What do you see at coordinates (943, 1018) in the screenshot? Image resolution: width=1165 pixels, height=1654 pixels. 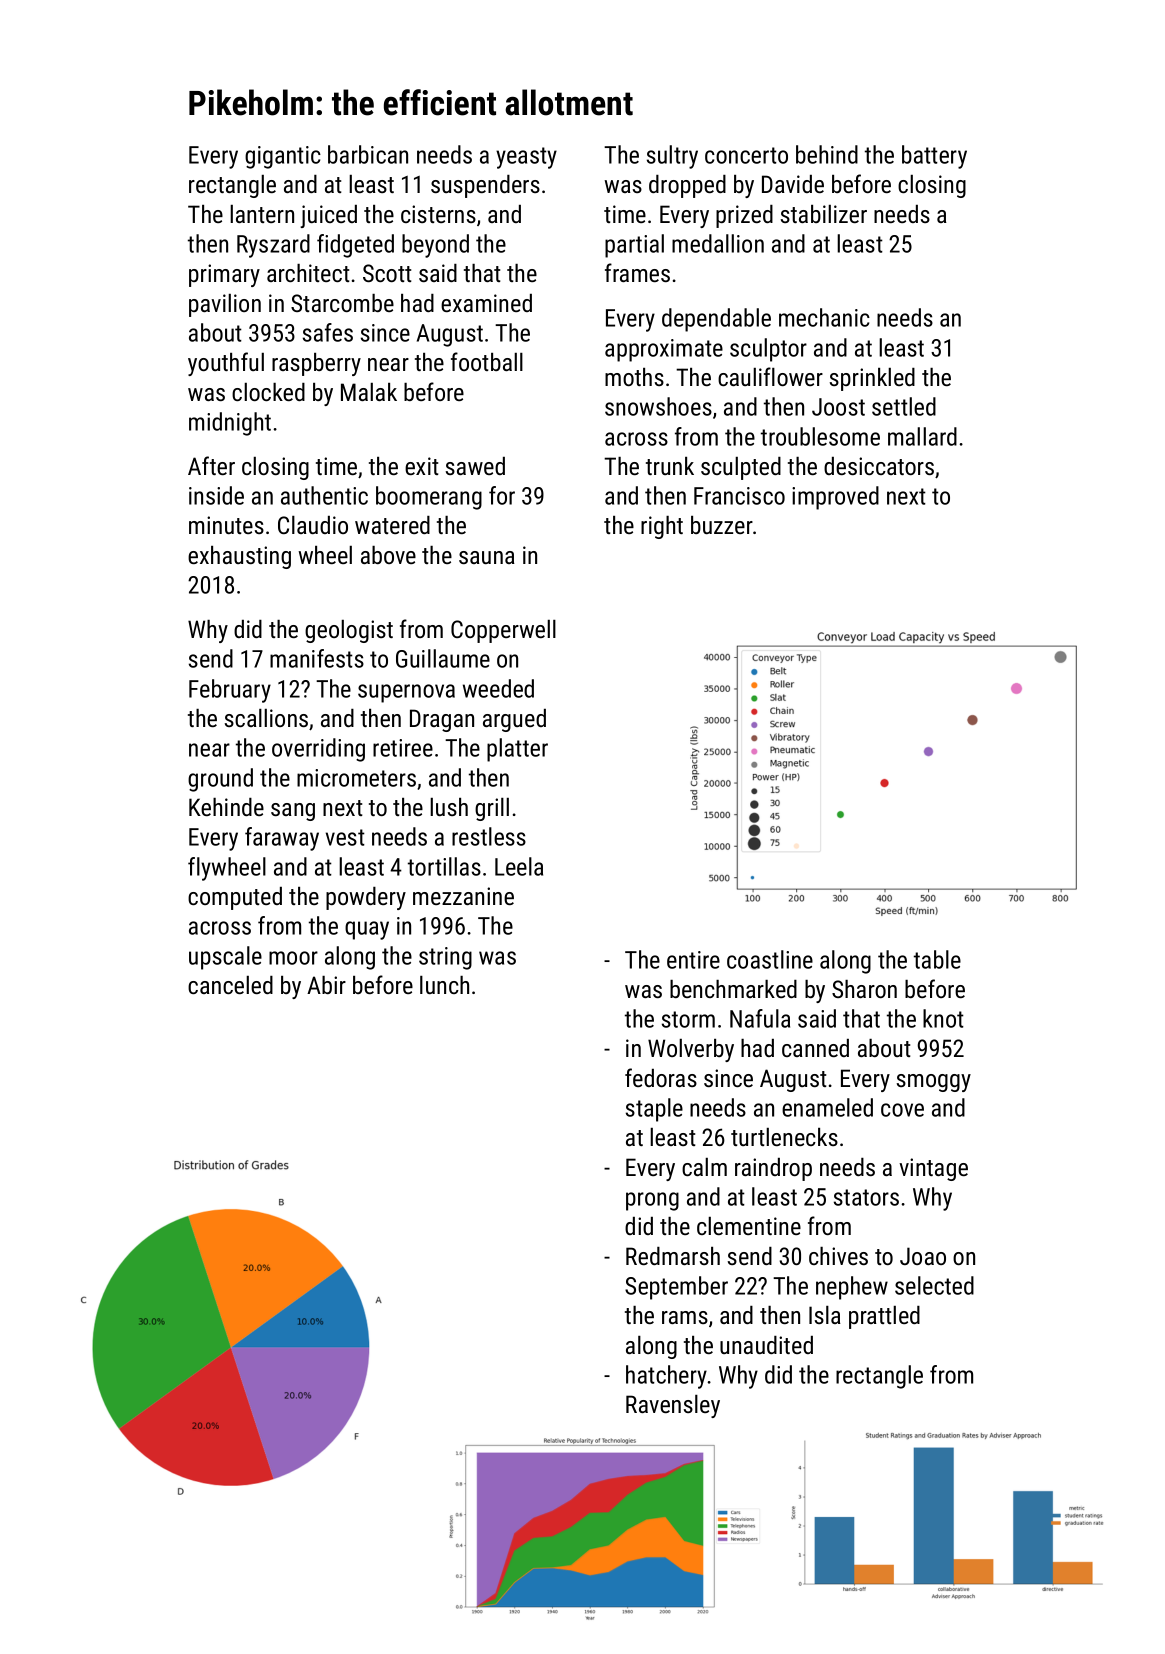 I see `knot` at bounding box center [943, 1018].
